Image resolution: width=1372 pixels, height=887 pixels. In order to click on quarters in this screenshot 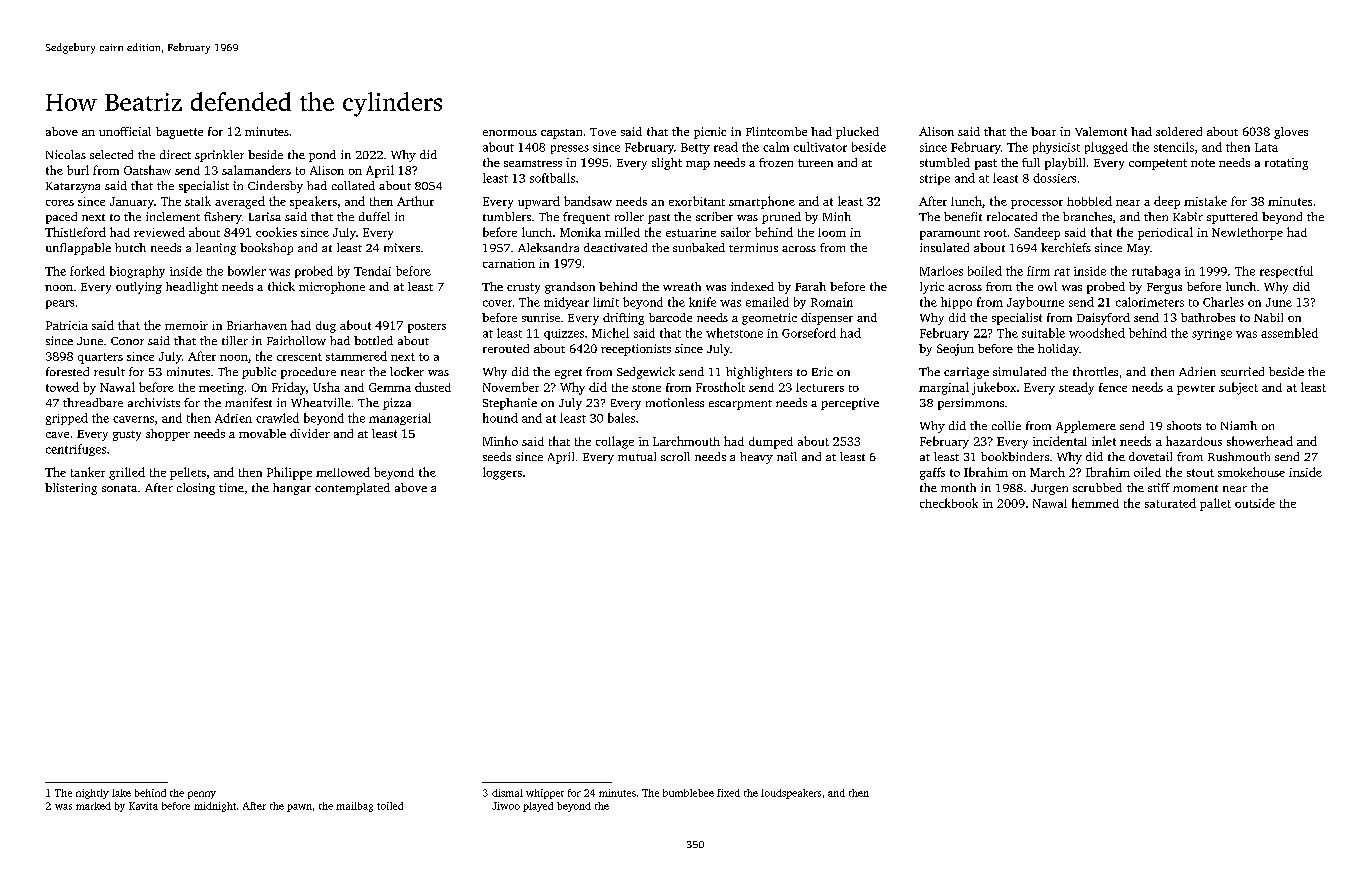, I will do `click(100, 358)`.
